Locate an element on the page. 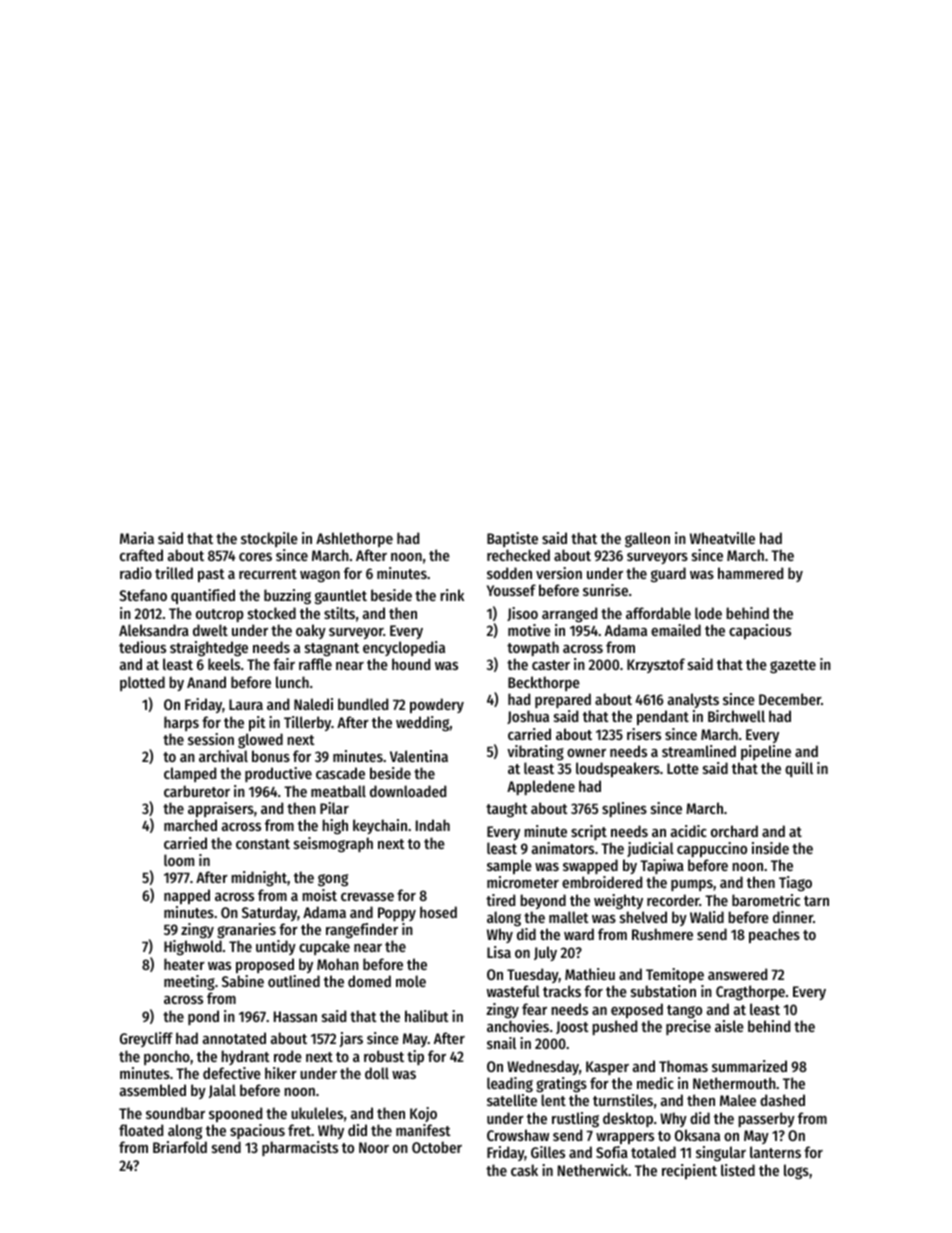 The image size is (952, 1233). December is located at coordinates (790, 699).
